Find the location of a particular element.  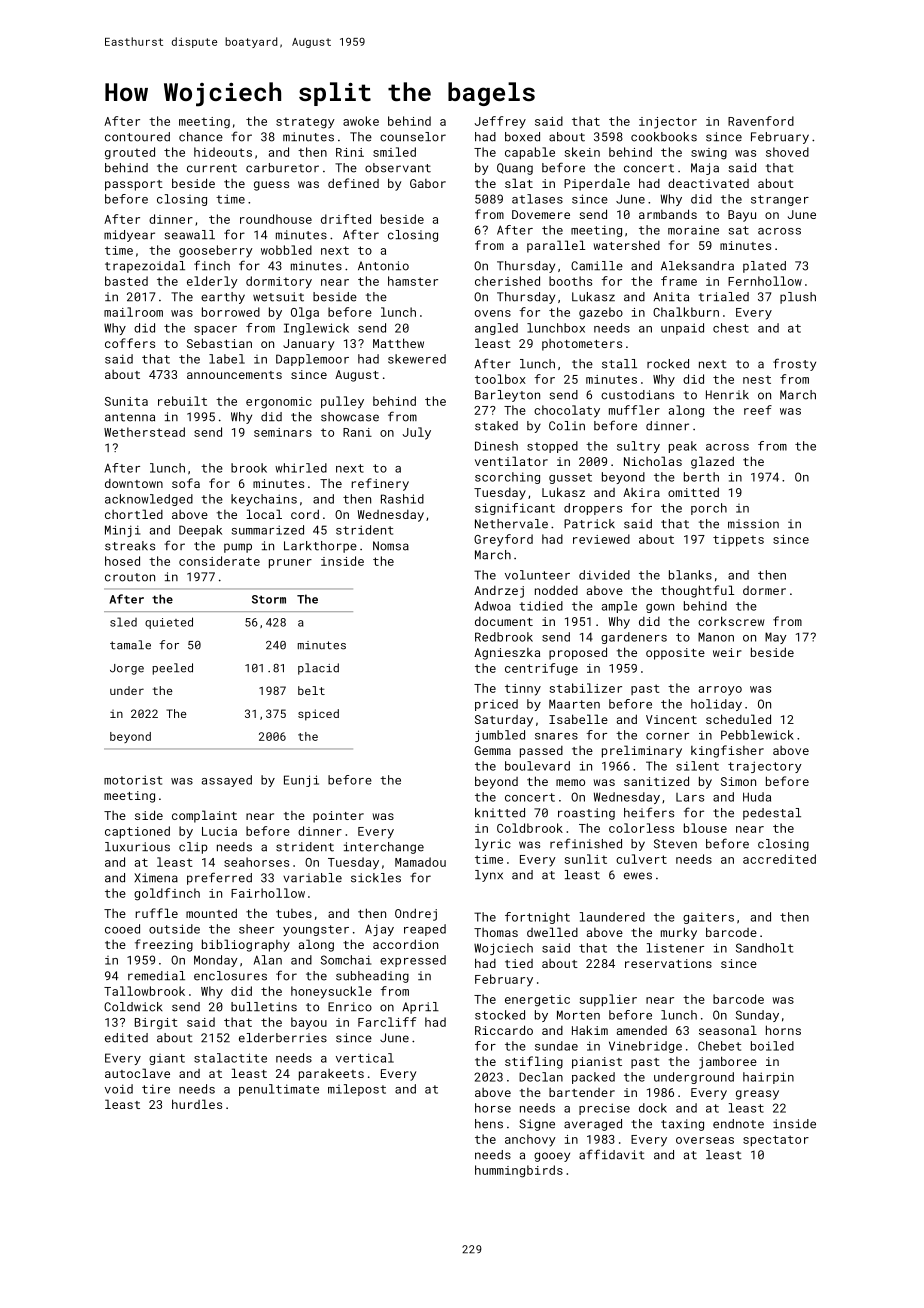

injector is located at coordinates (668, 123).
